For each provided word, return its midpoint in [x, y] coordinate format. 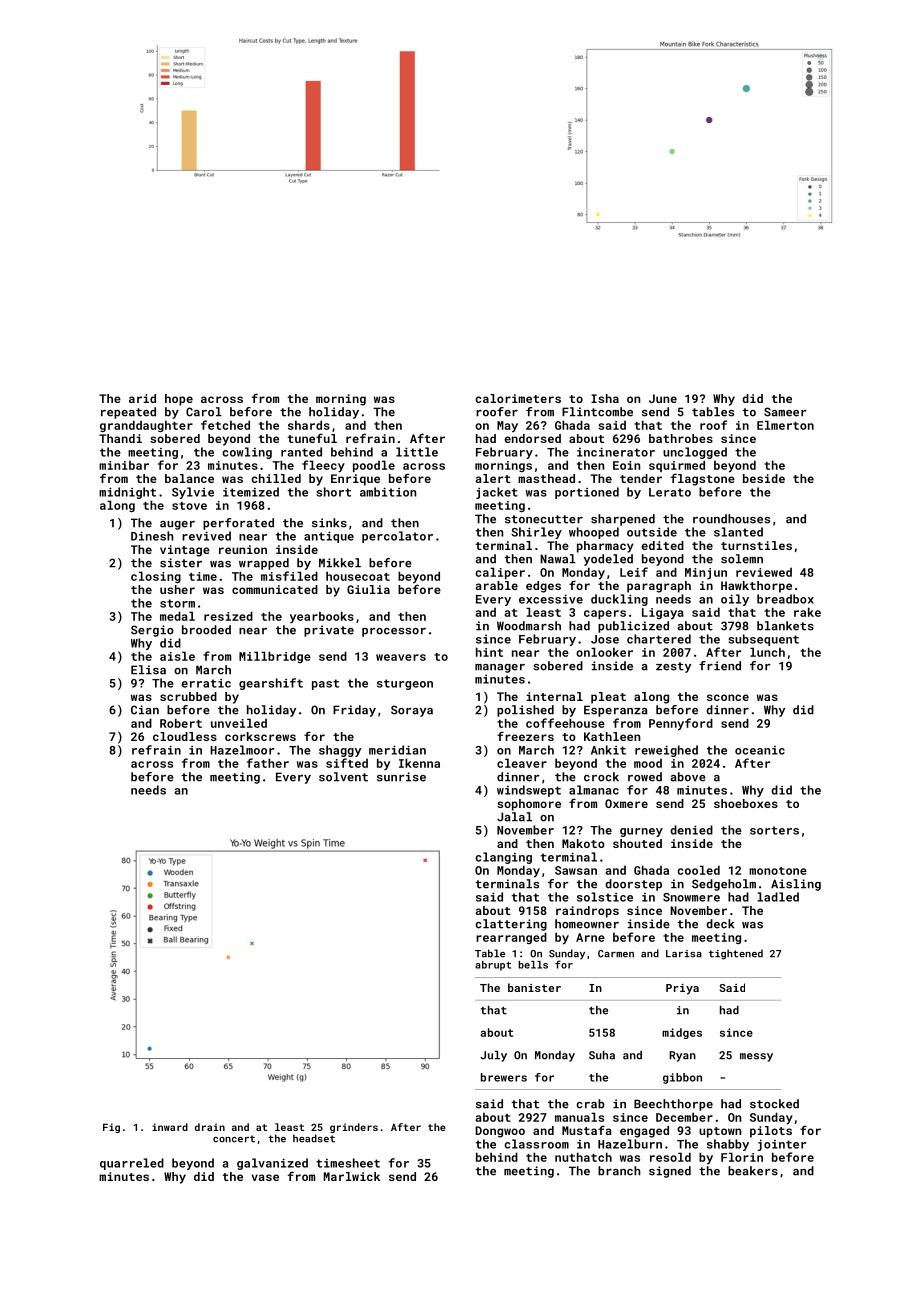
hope [179, 400]
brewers [504, 1077]
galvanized [272, 1164]
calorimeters [518, 398]
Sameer [785, 412]
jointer [782, 1145]
